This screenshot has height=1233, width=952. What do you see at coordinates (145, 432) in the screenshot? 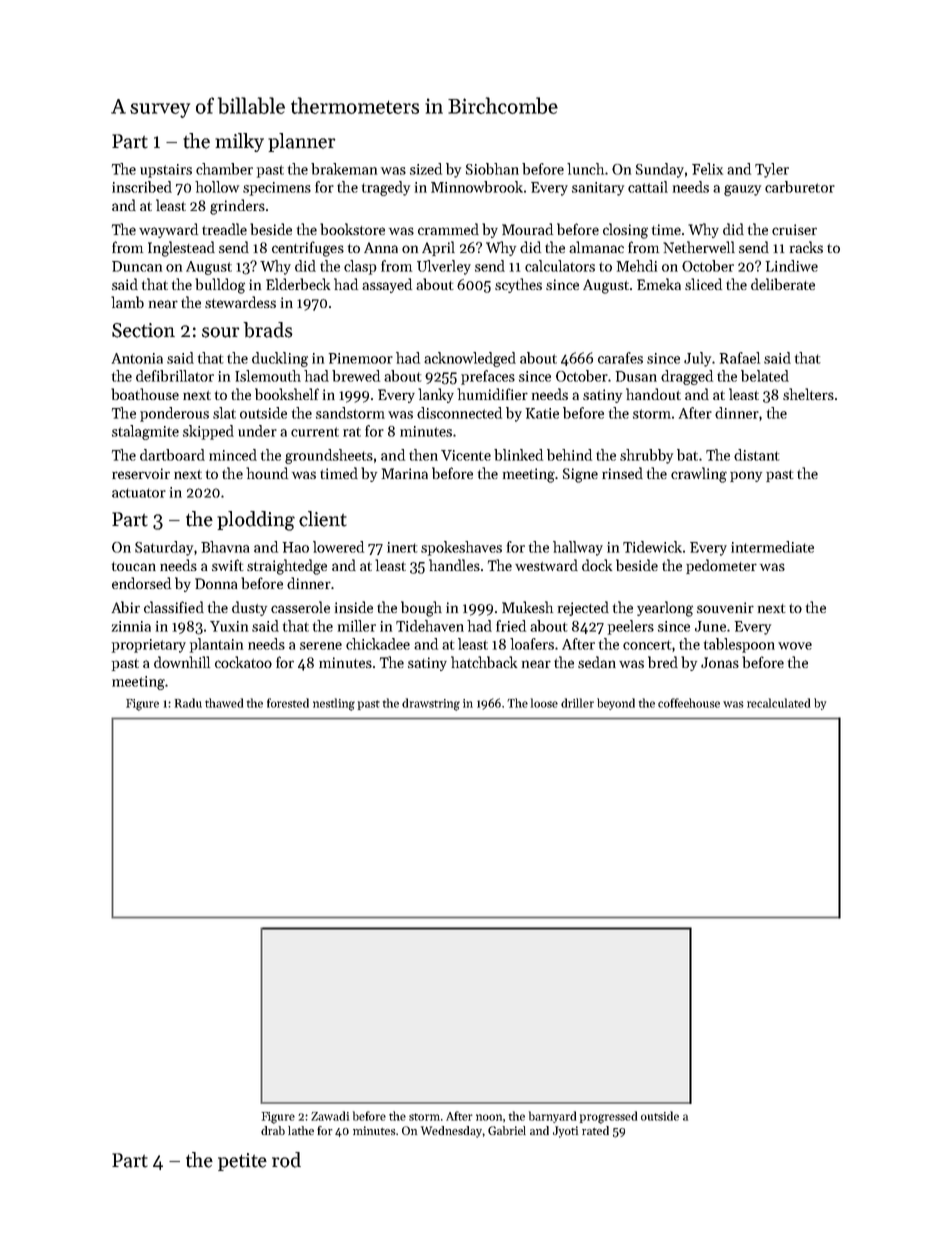
I see `stalagmite` at bounding box center [145, 432].
